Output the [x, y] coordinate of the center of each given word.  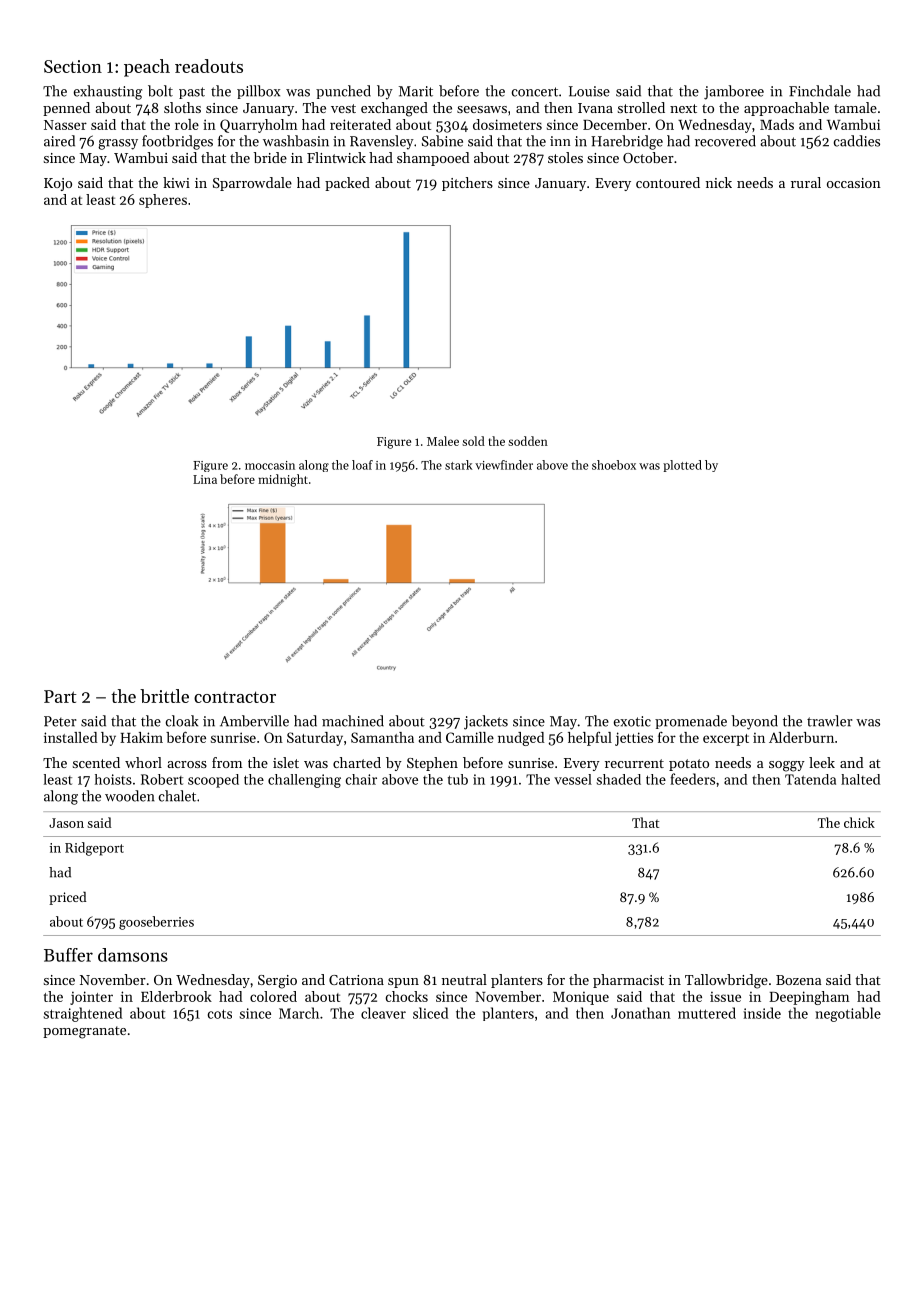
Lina [205, 479]
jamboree [734, 92]
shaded [619, 779]
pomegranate [84, 1032]
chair [361, 779]
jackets [486, 722]
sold [473, 441]
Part [60, 696]
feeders [692, 779]
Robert [162, 779]
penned [66, 109]
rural [806, 182]
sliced [430, 1013]
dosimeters [507, 124]
